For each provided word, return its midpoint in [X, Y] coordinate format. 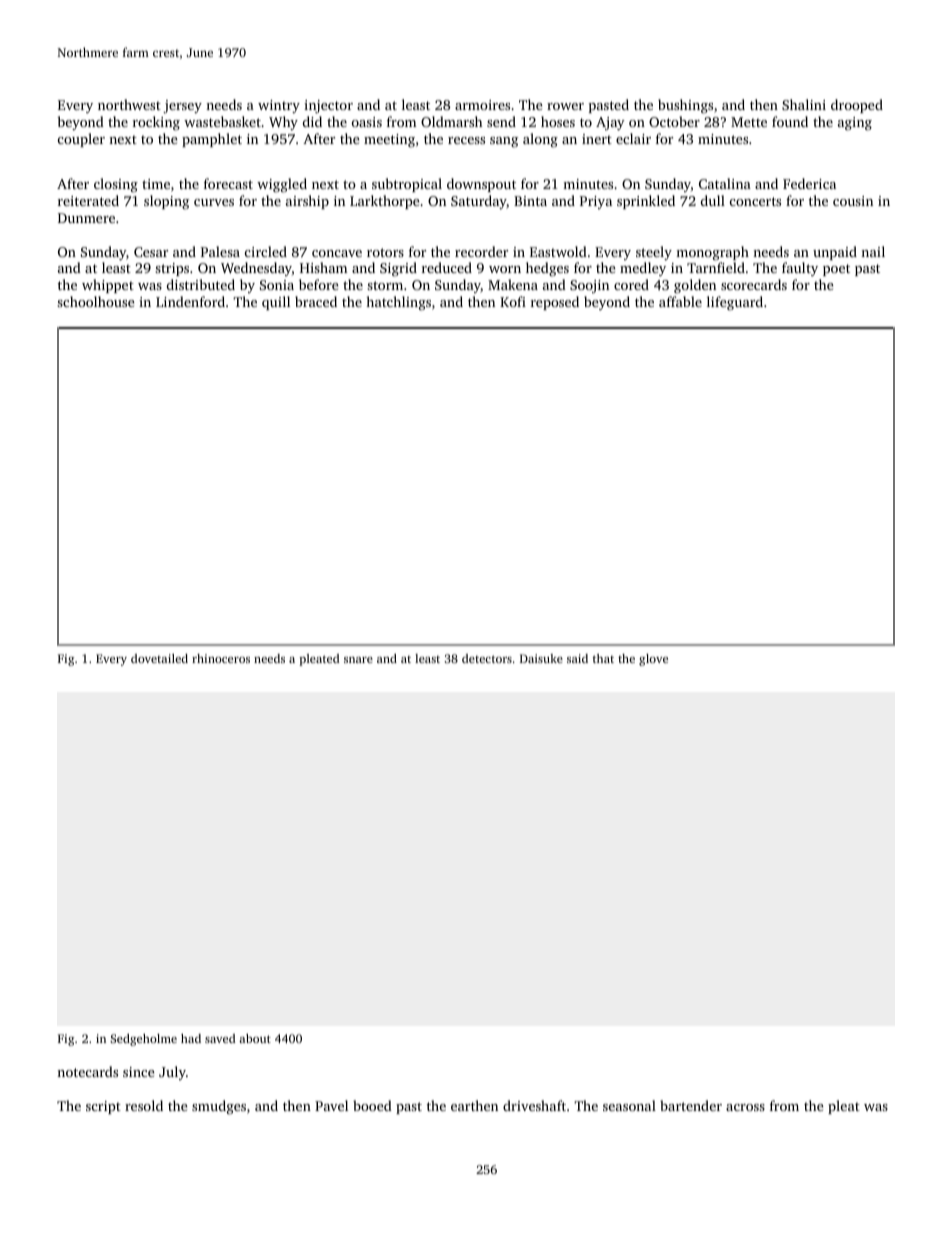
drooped [857, 106]
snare [358, 660]
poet [836, 270]
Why [283, 123]
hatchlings [398, 303]
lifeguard [735, 303]
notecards [87, 1071]
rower [565, 106]
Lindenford [190, 301]
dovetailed [159, 658]
